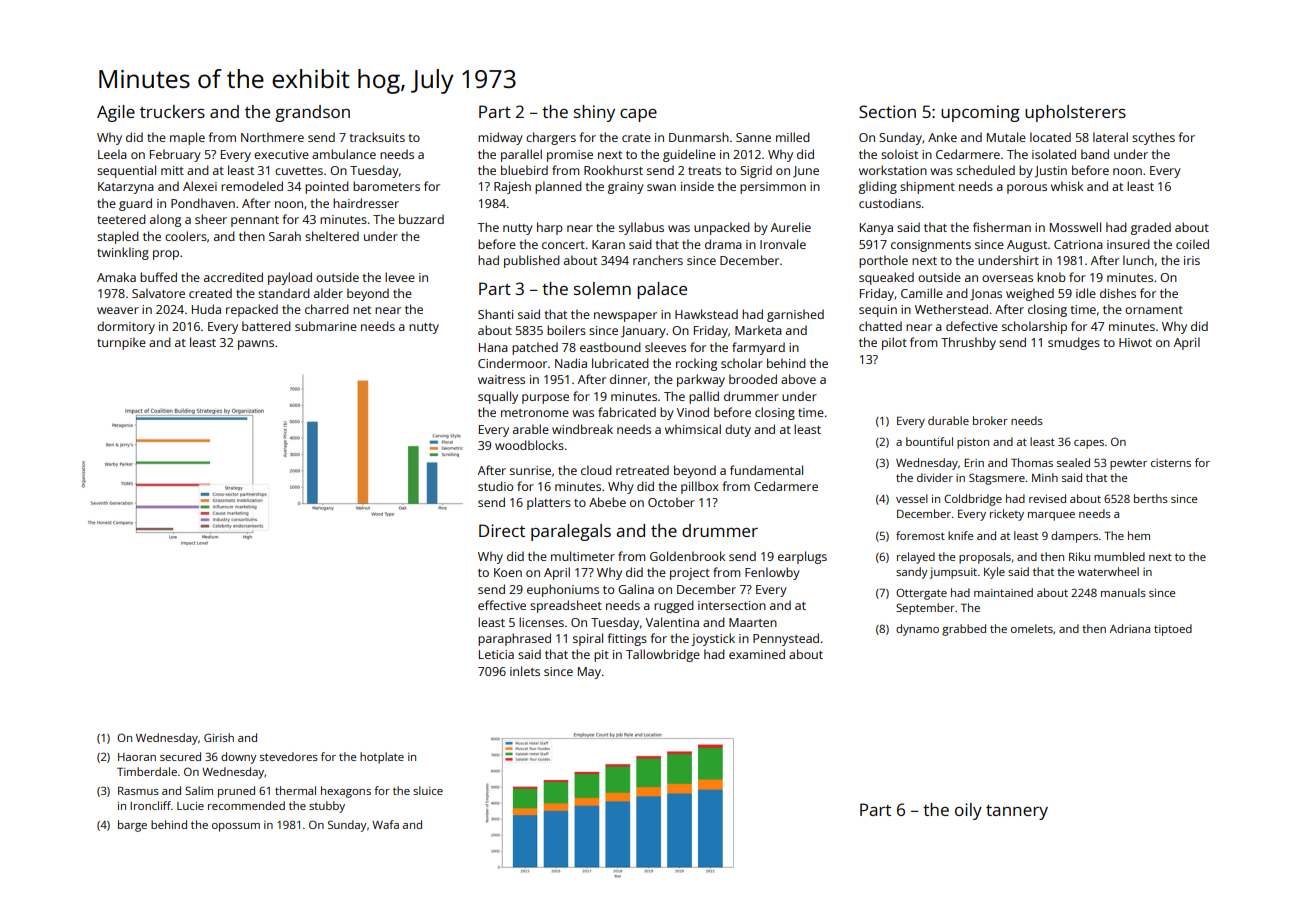 This page has height=924, width=1308. What do you see at coordinates (636, 589) in the page?
I see `Galina` at bounding box center [636, 589].
